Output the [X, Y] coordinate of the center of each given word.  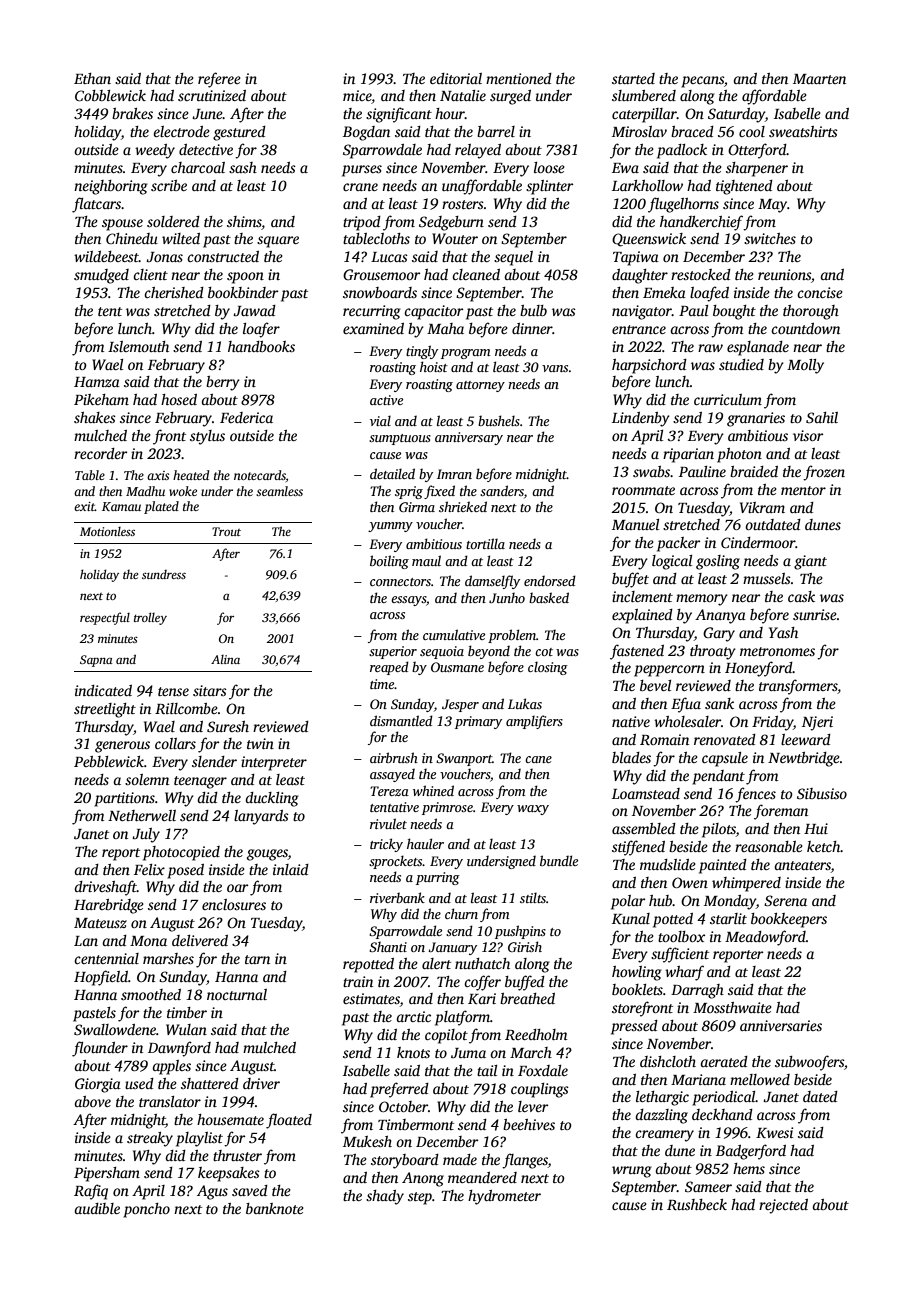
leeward [806, 739]
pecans [702, 82]
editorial [456, 78]
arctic [413, 1016]
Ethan [92, 78]
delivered [200, 940]
